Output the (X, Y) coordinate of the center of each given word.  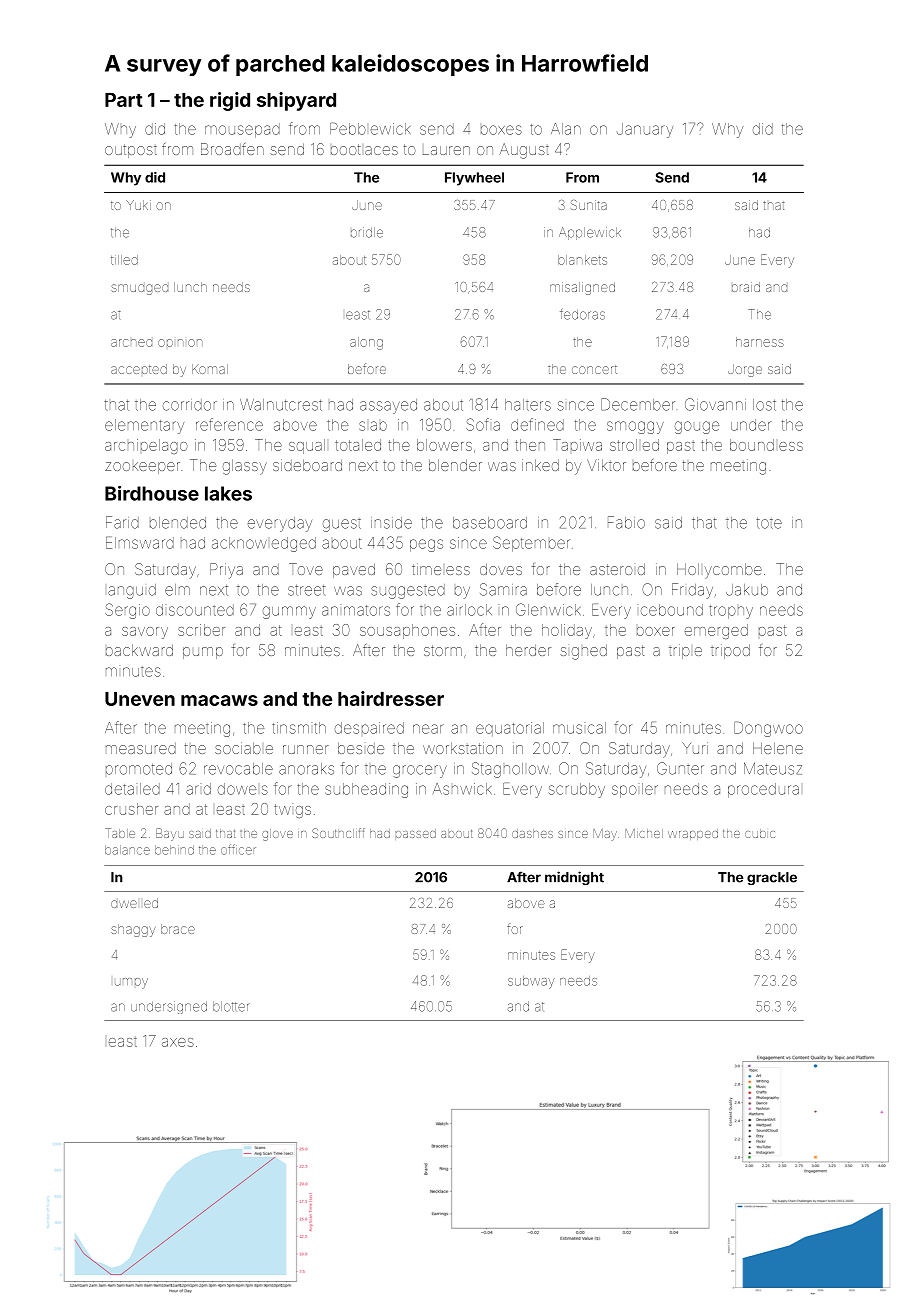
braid (746, 287)
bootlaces (364, 149)
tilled (124, 260)
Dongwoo (768, 729)
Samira (503, 589)
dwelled (134, 903)
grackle (772, 878)
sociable (244, 748)
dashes (532, 833)
